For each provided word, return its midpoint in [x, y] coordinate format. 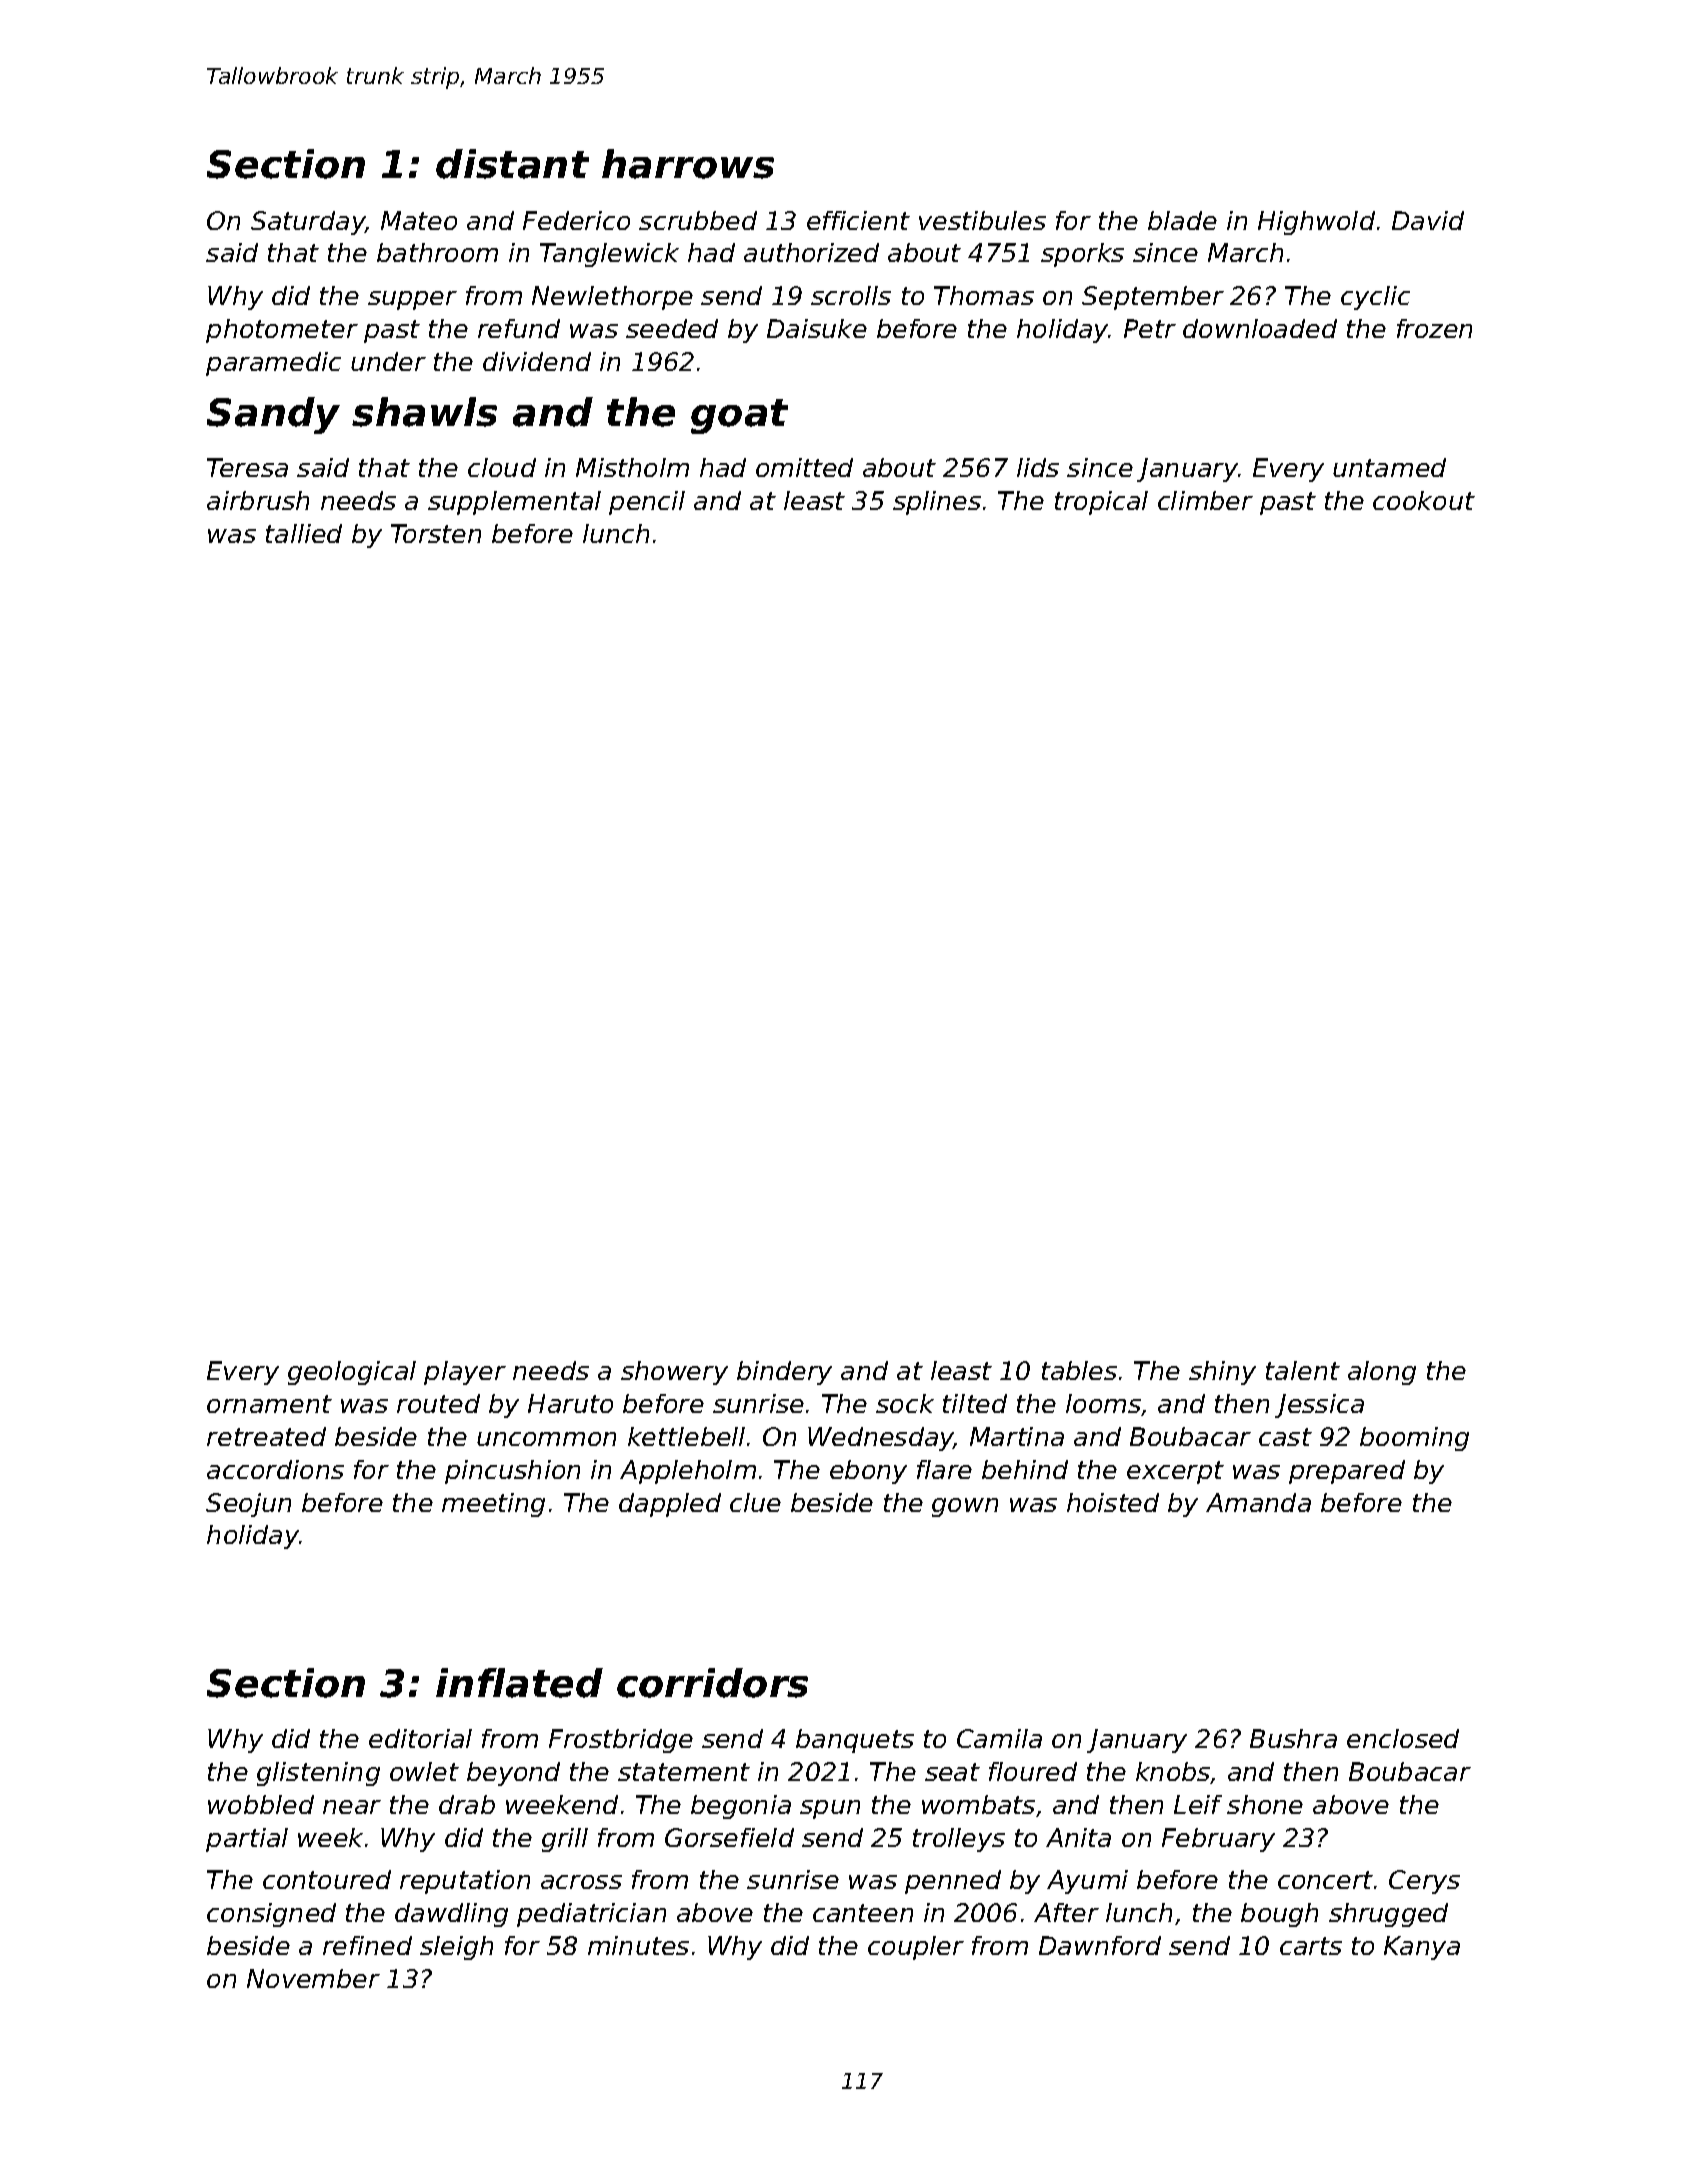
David [1428, 220]
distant [512, 164]
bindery [784, 1373]
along [1382, 1373]
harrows [688, 164]
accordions [275, 1469]
